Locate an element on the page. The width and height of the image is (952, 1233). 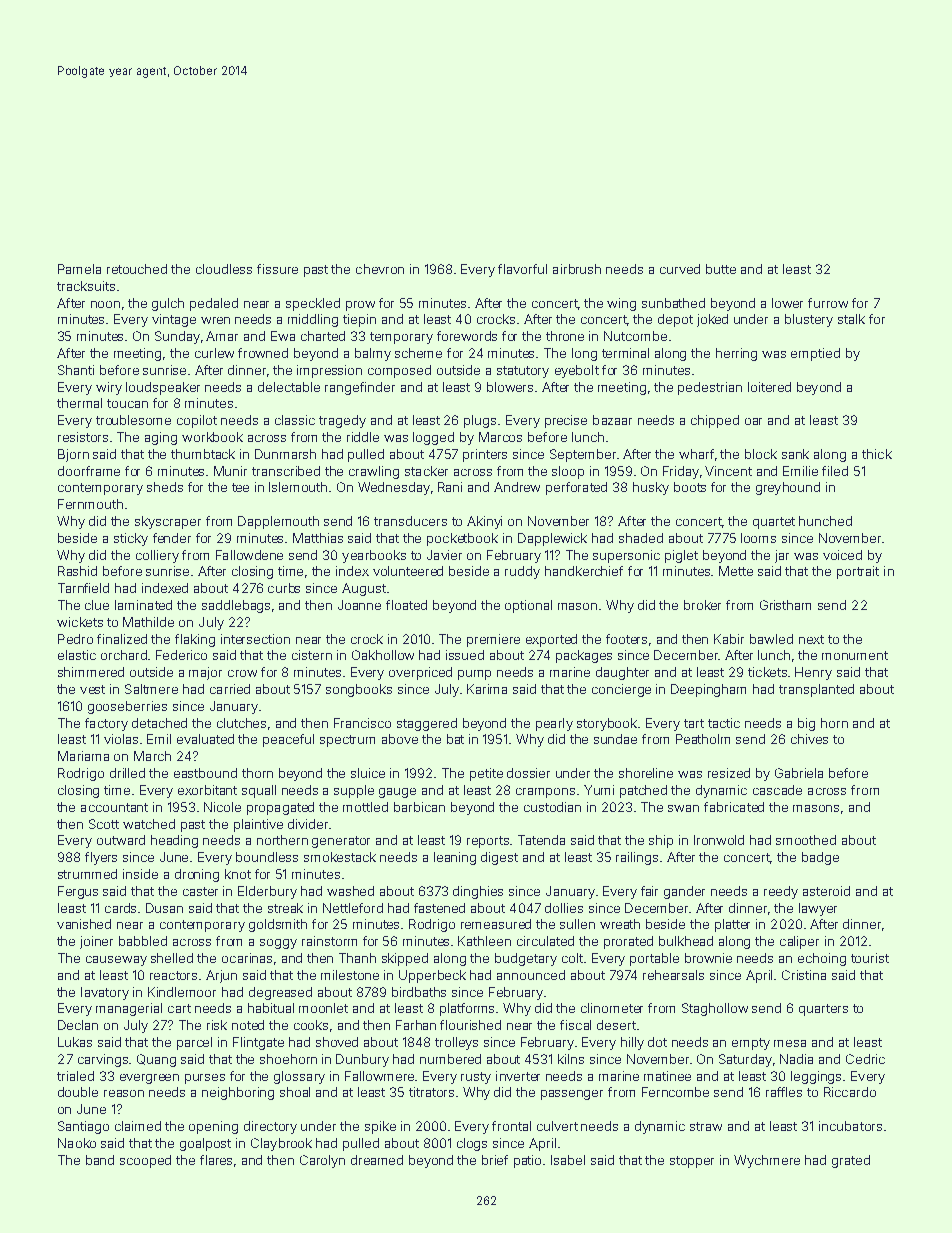
loudspeaker is located at coordinates (163, 388).
